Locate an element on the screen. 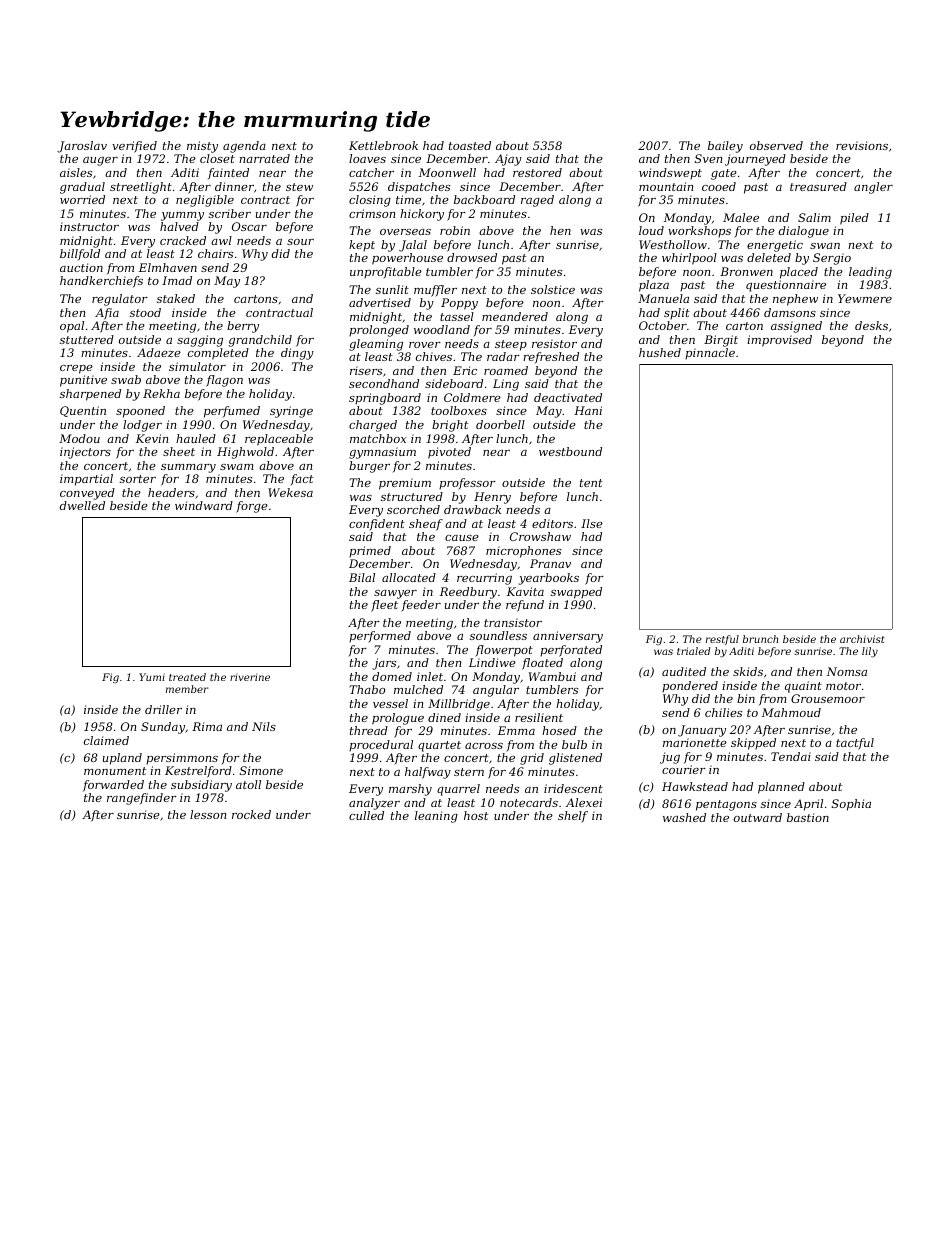 The image size is (952, 1233). misty is located at coordinates (202, 147).
